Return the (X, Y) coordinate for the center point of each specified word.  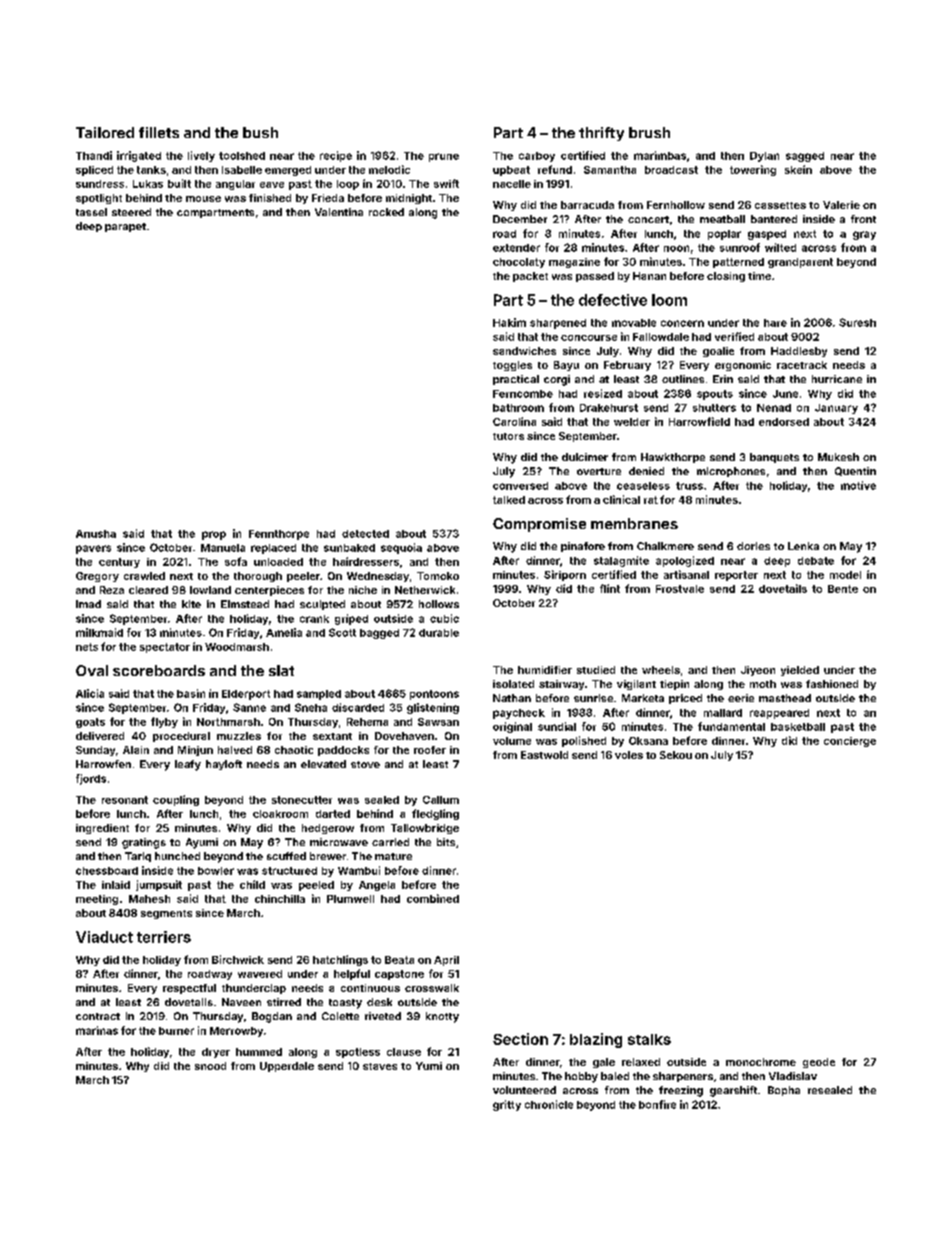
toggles (512, 366)
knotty (442, 1017)
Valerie (841, 205)
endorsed (784, 422)
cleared (148, 590)
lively (201, 156)
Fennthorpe (279, 535)
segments (166, 914)
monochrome (761, 1062)
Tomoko (438, 576)
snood (210, 1066)
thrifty (601, 134)
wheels (661, 670)
